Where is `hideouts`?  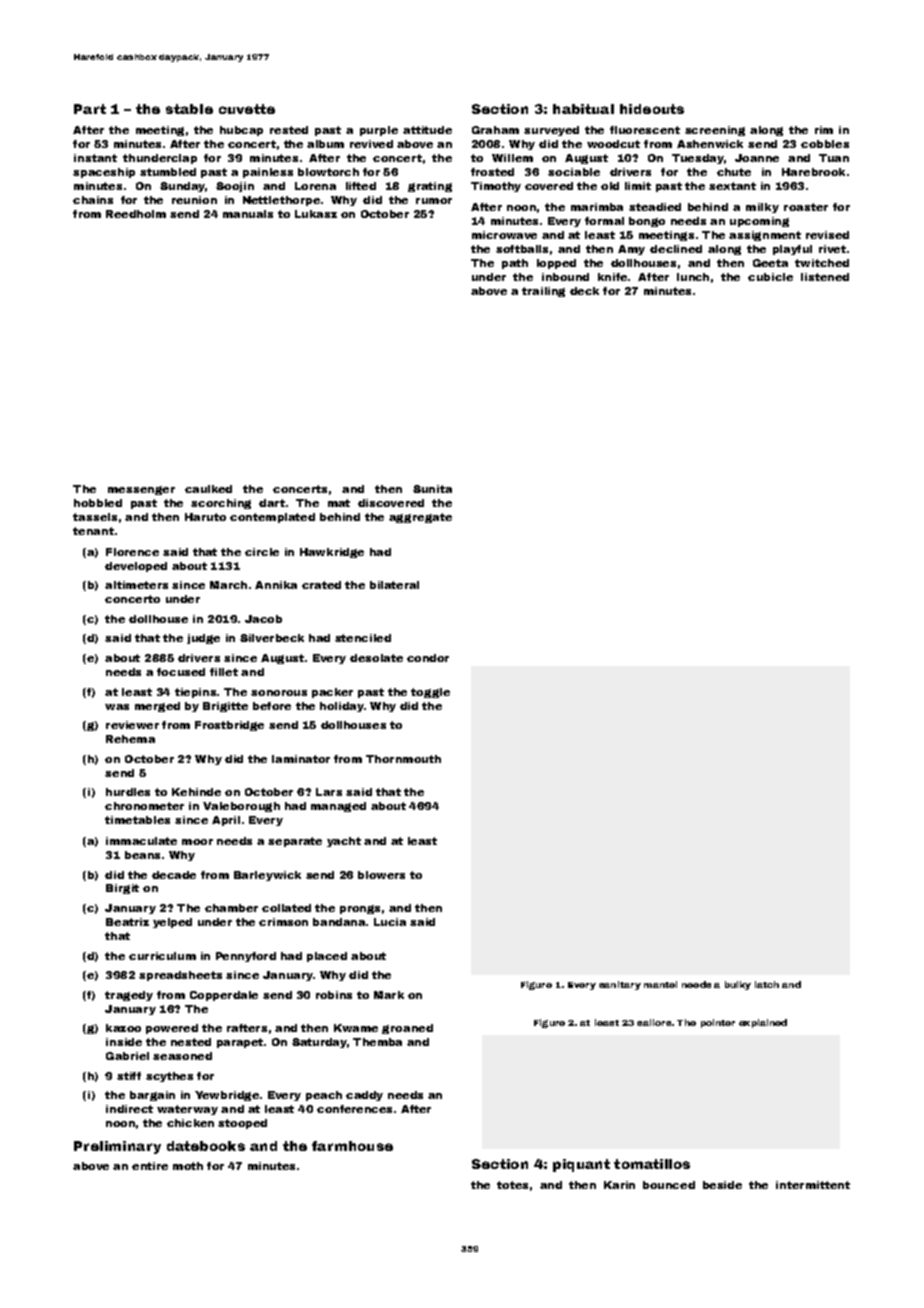 hideouts is located at coordinates (652, 109).
